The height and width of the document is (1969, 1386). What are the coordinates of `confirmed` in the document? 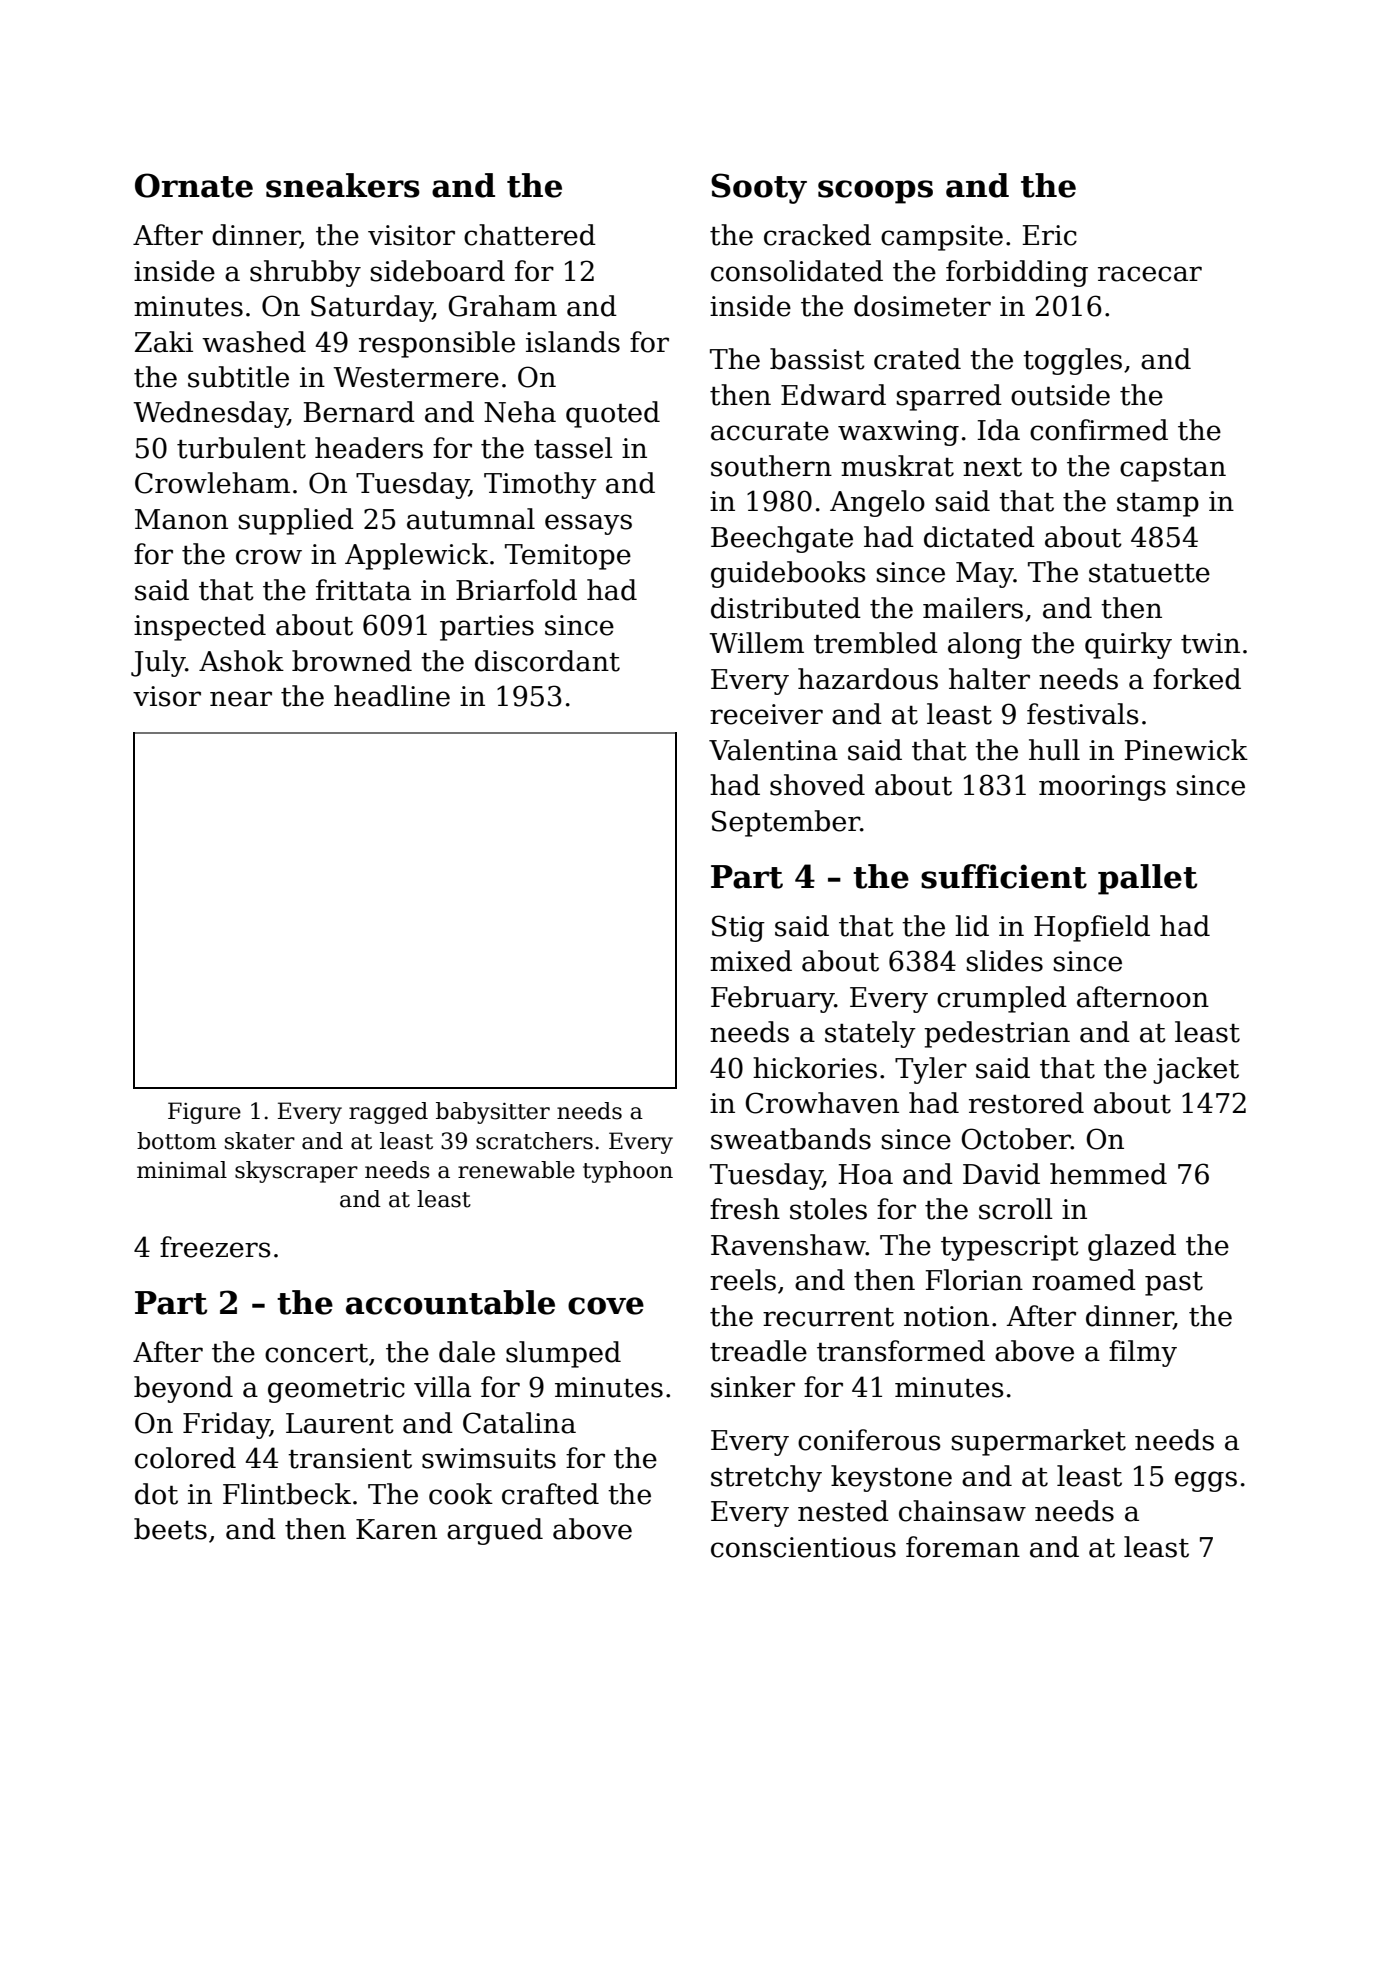 It's located at (1099, 430).
